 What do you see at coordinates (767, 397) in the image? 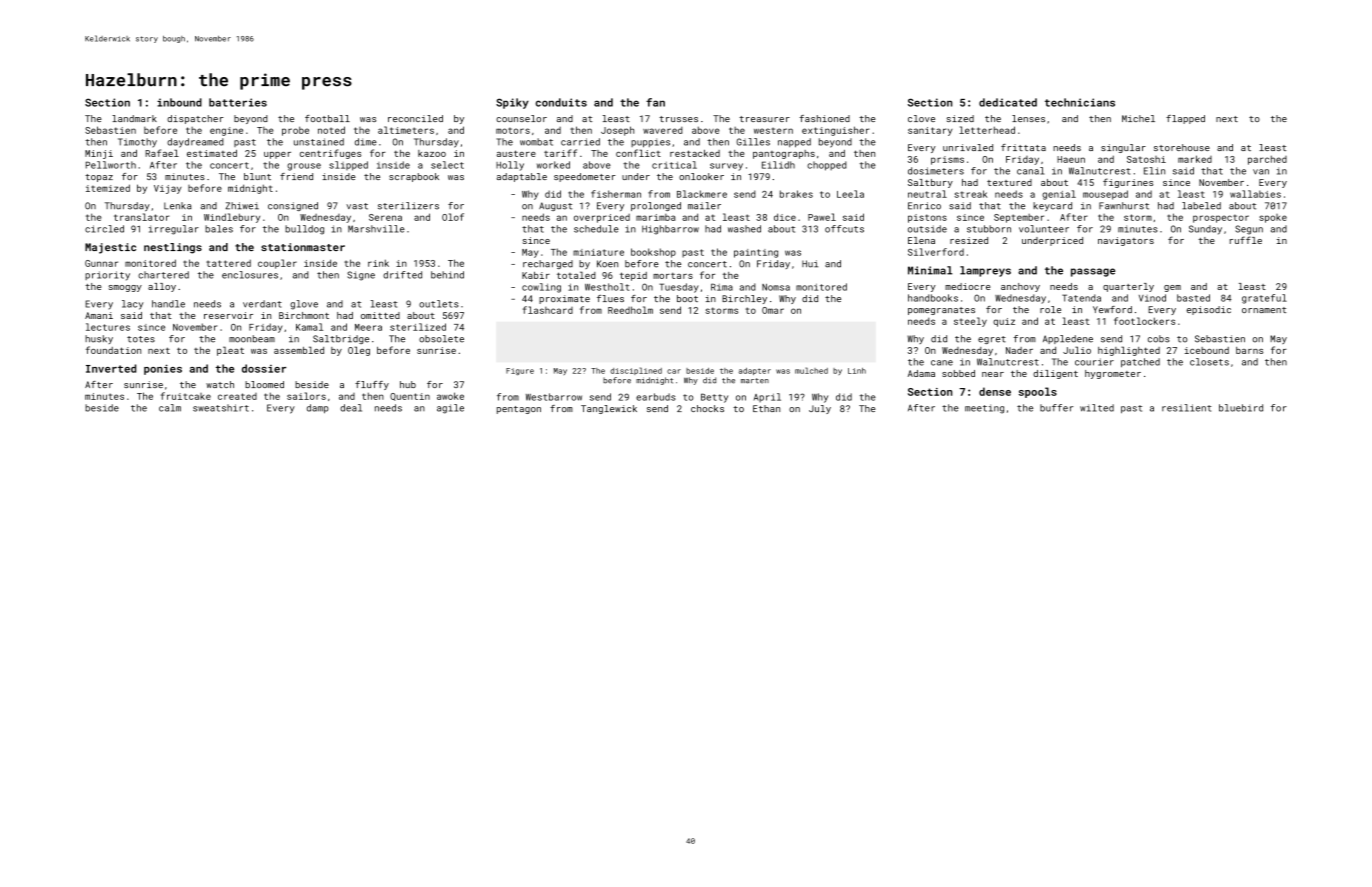
I see `April` at bounding box center [767, 397].
